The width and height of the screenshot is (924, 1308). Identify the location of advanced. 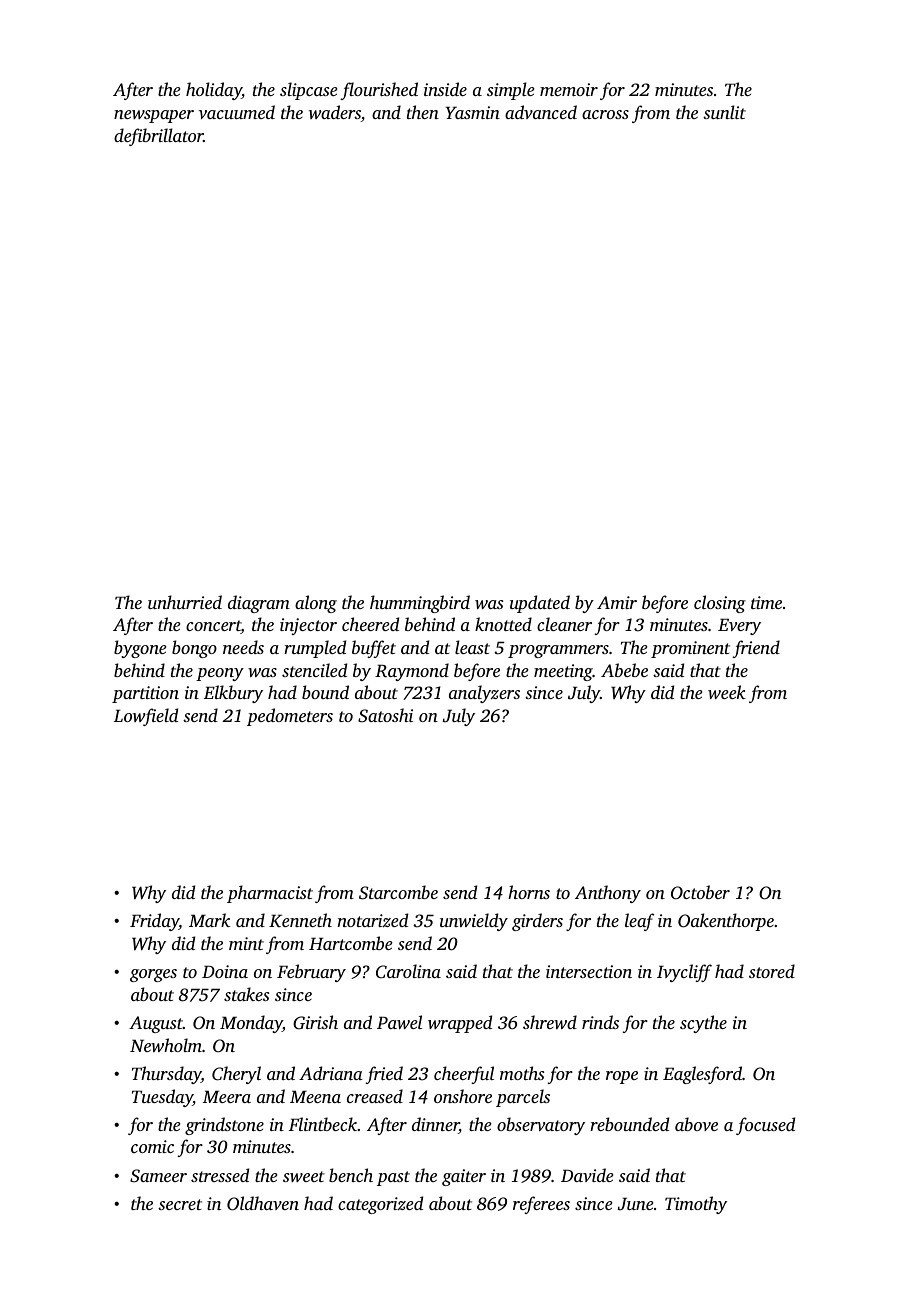
(541, 112).
